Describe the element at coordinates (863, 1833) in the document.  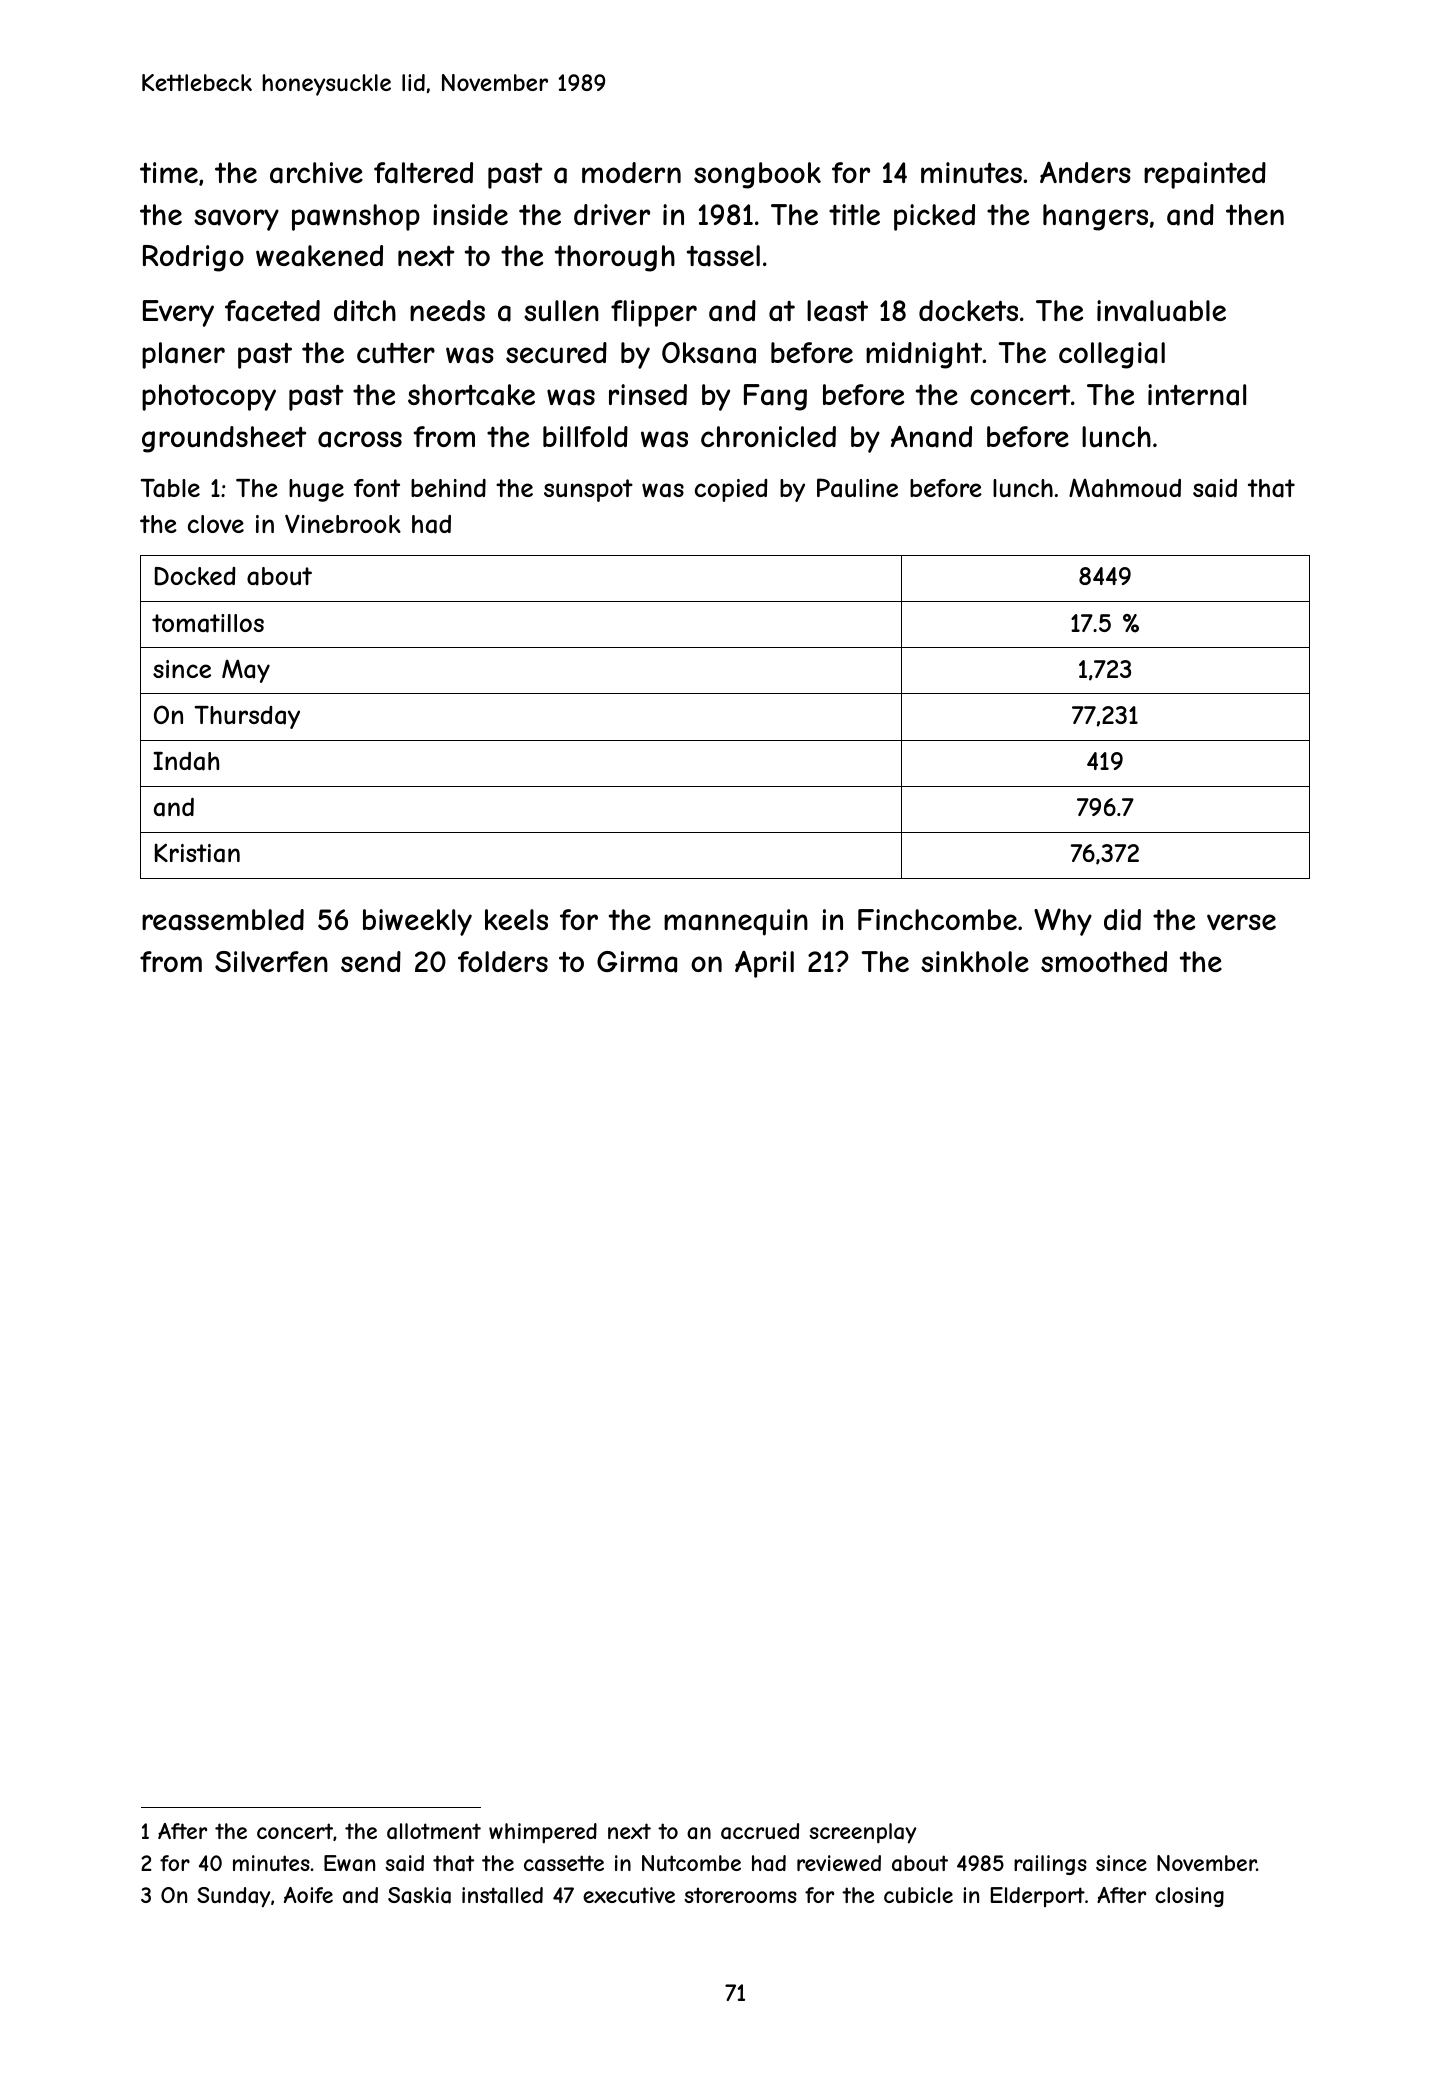
I see `screenplay` at that location.
